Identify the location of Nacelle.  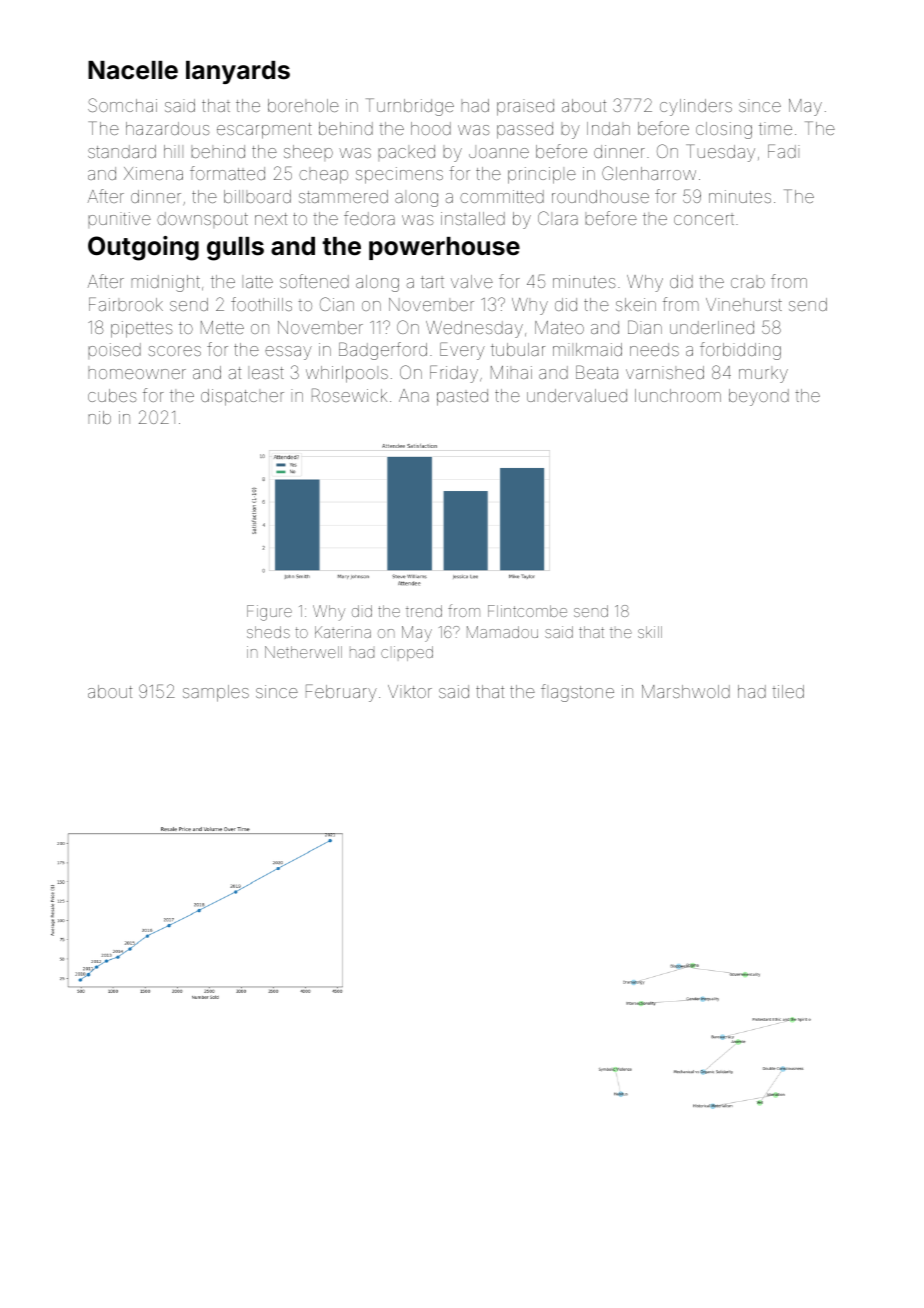
(133, 70).
